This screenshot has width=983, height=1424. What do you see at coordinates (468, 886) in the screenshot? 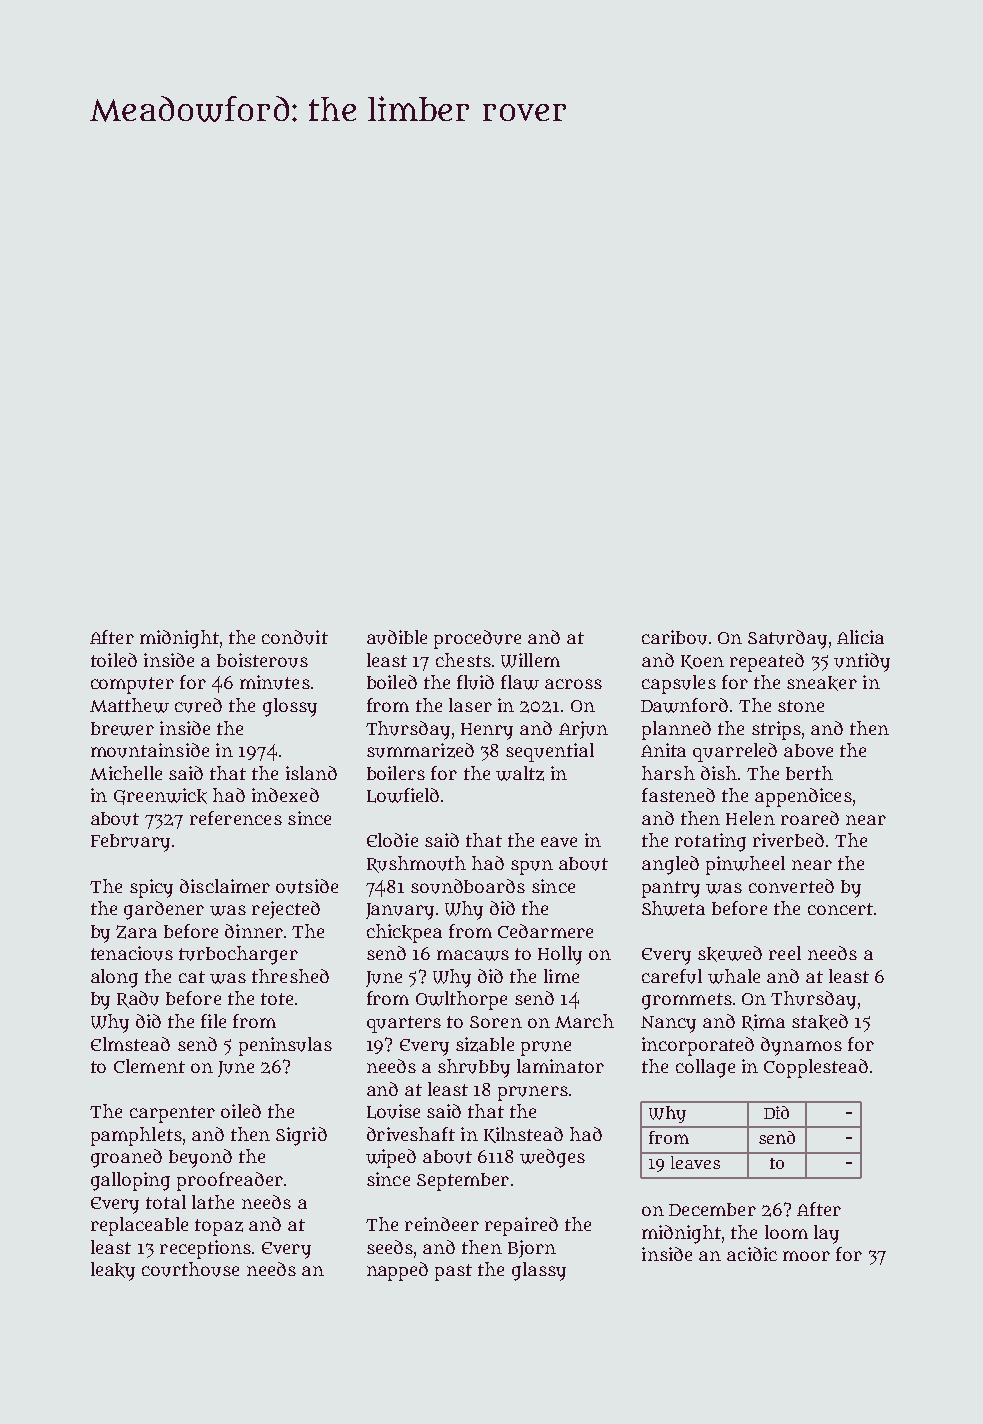
I see `soundboards` at bounding box center [468, 886].
